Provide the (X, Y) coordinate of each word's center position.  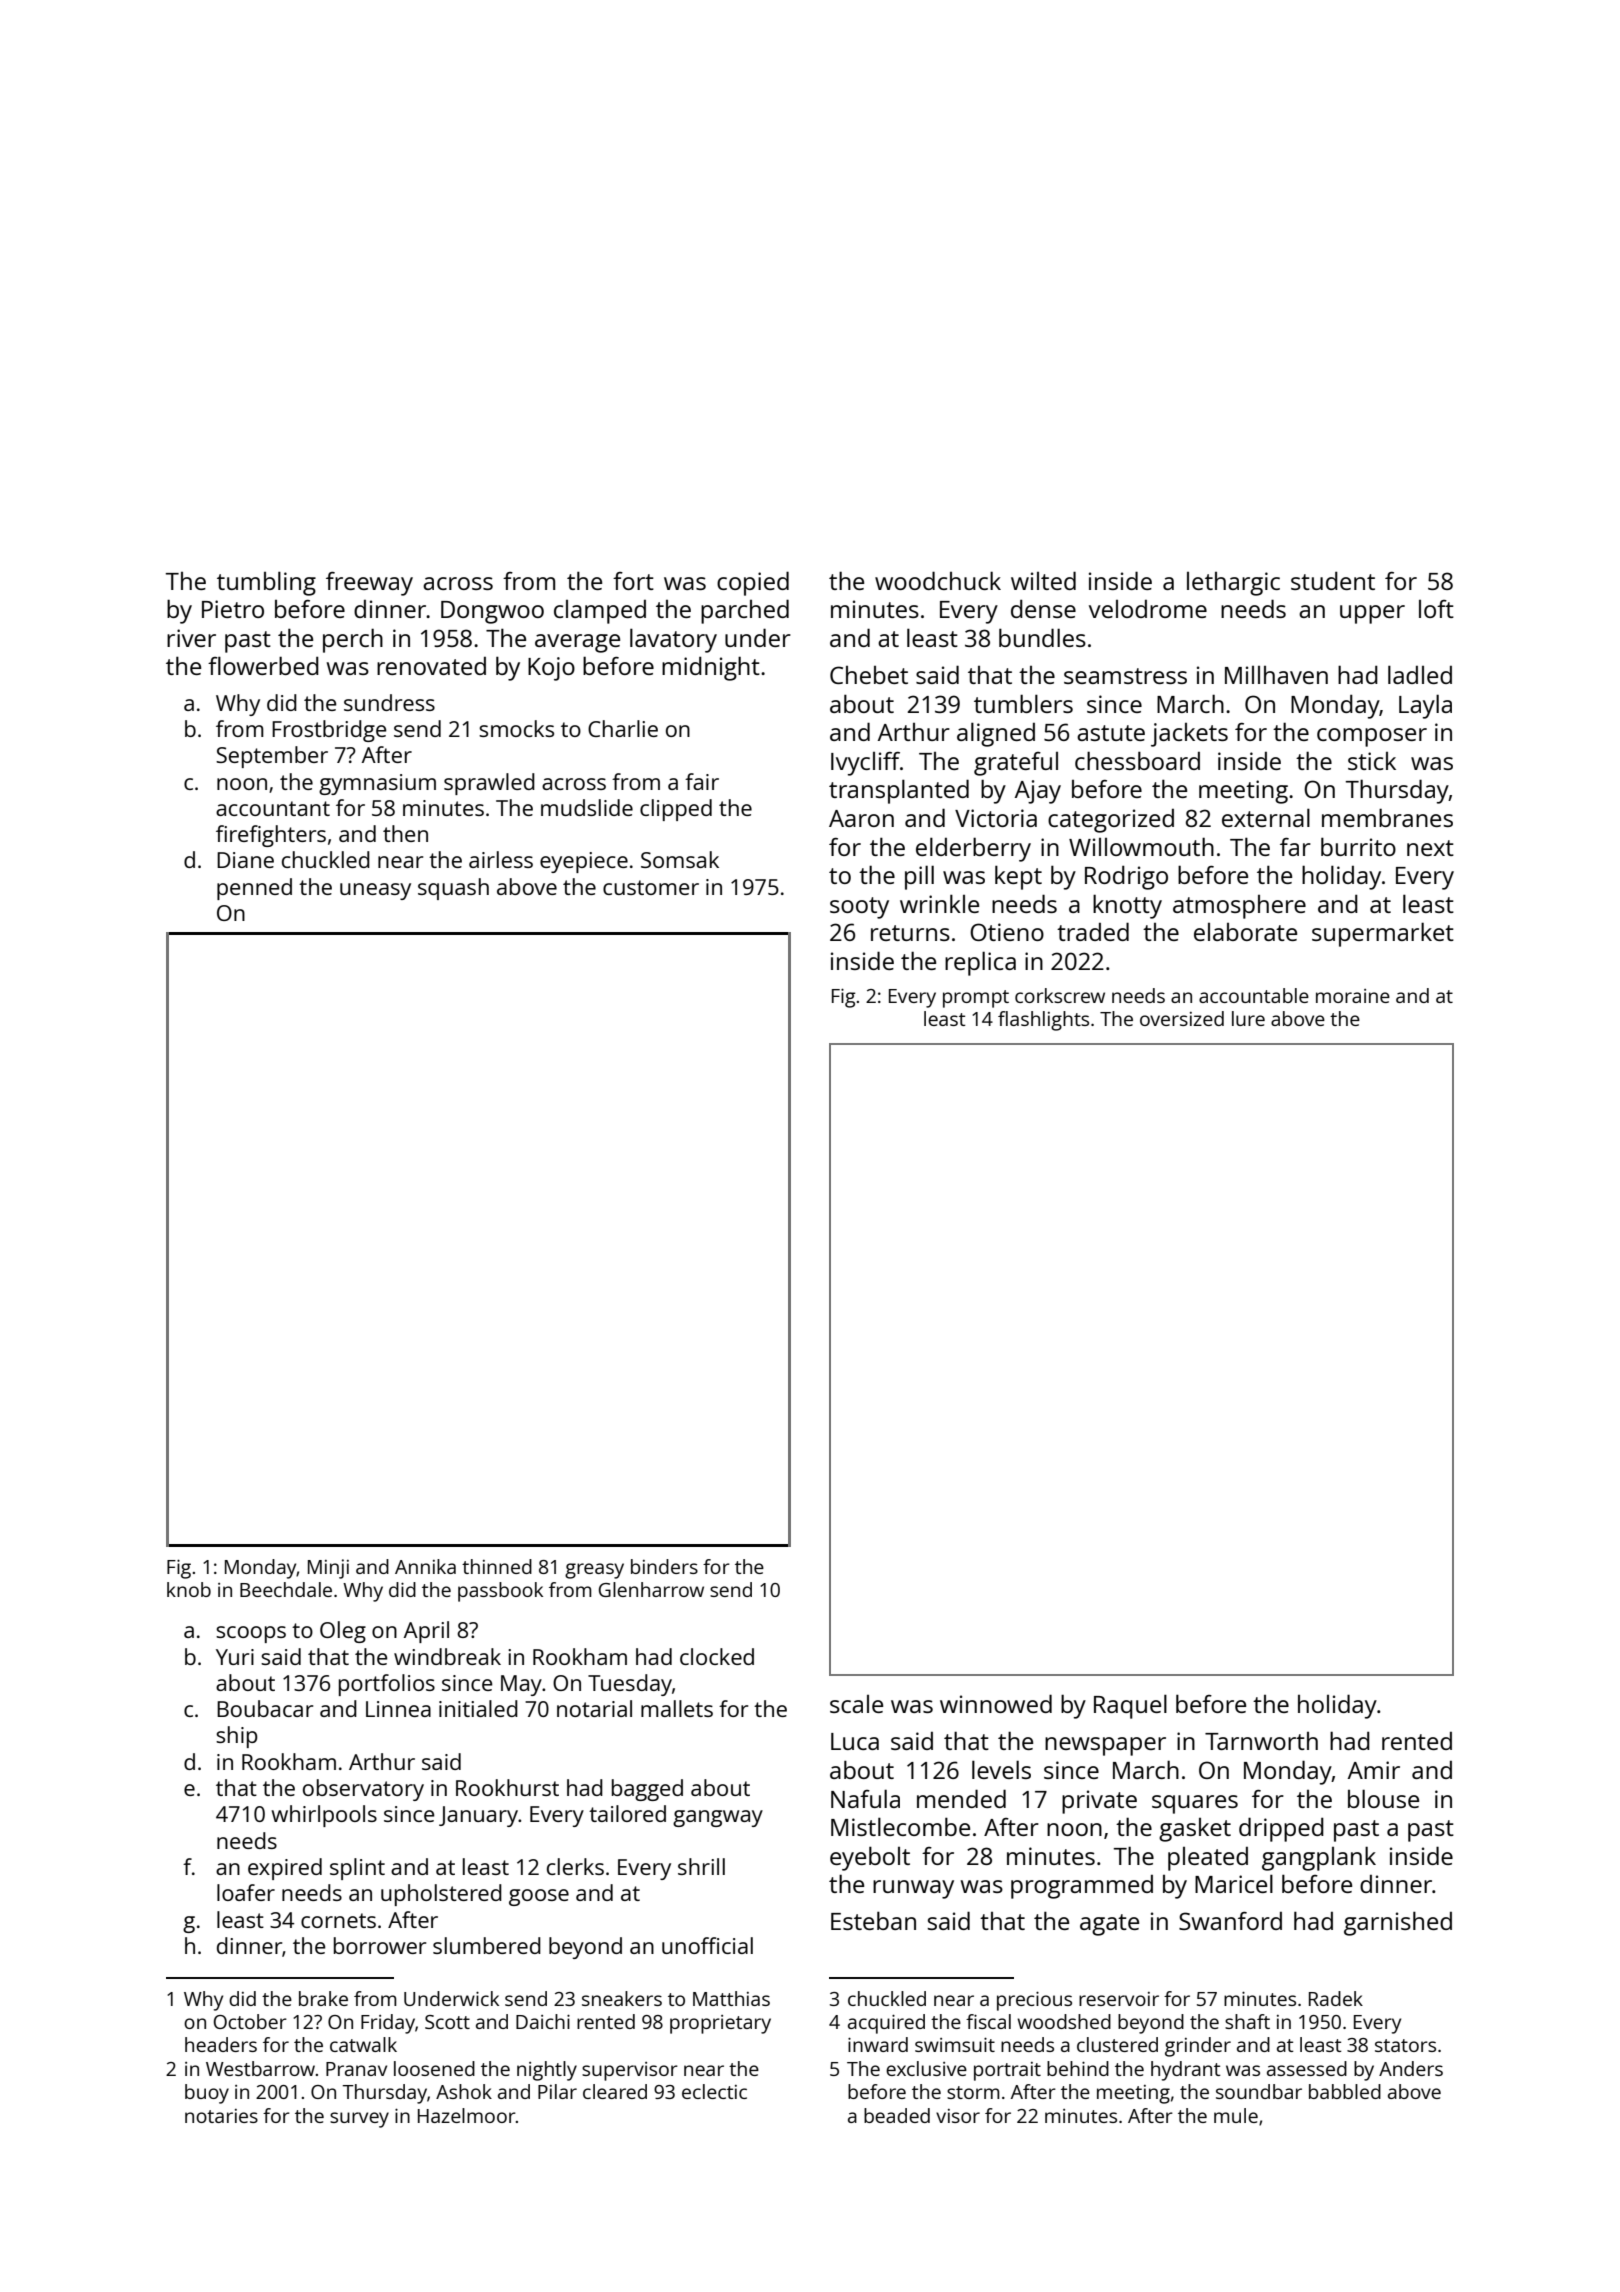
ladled (1420, 674)
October (250, 2021)
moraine (1353, 996)
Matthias (731, 1998)
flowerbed (263, 665)
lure (1248, 1018)
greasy (594, 1571)
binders (664, 1566)
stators (1405, 2045)
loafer (246, 1892)
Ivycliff (865, 764)
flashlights (1043, 1021)
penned (254, 889)
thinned (497, 1566)
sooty (859, 908)
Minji (328, 1569)
